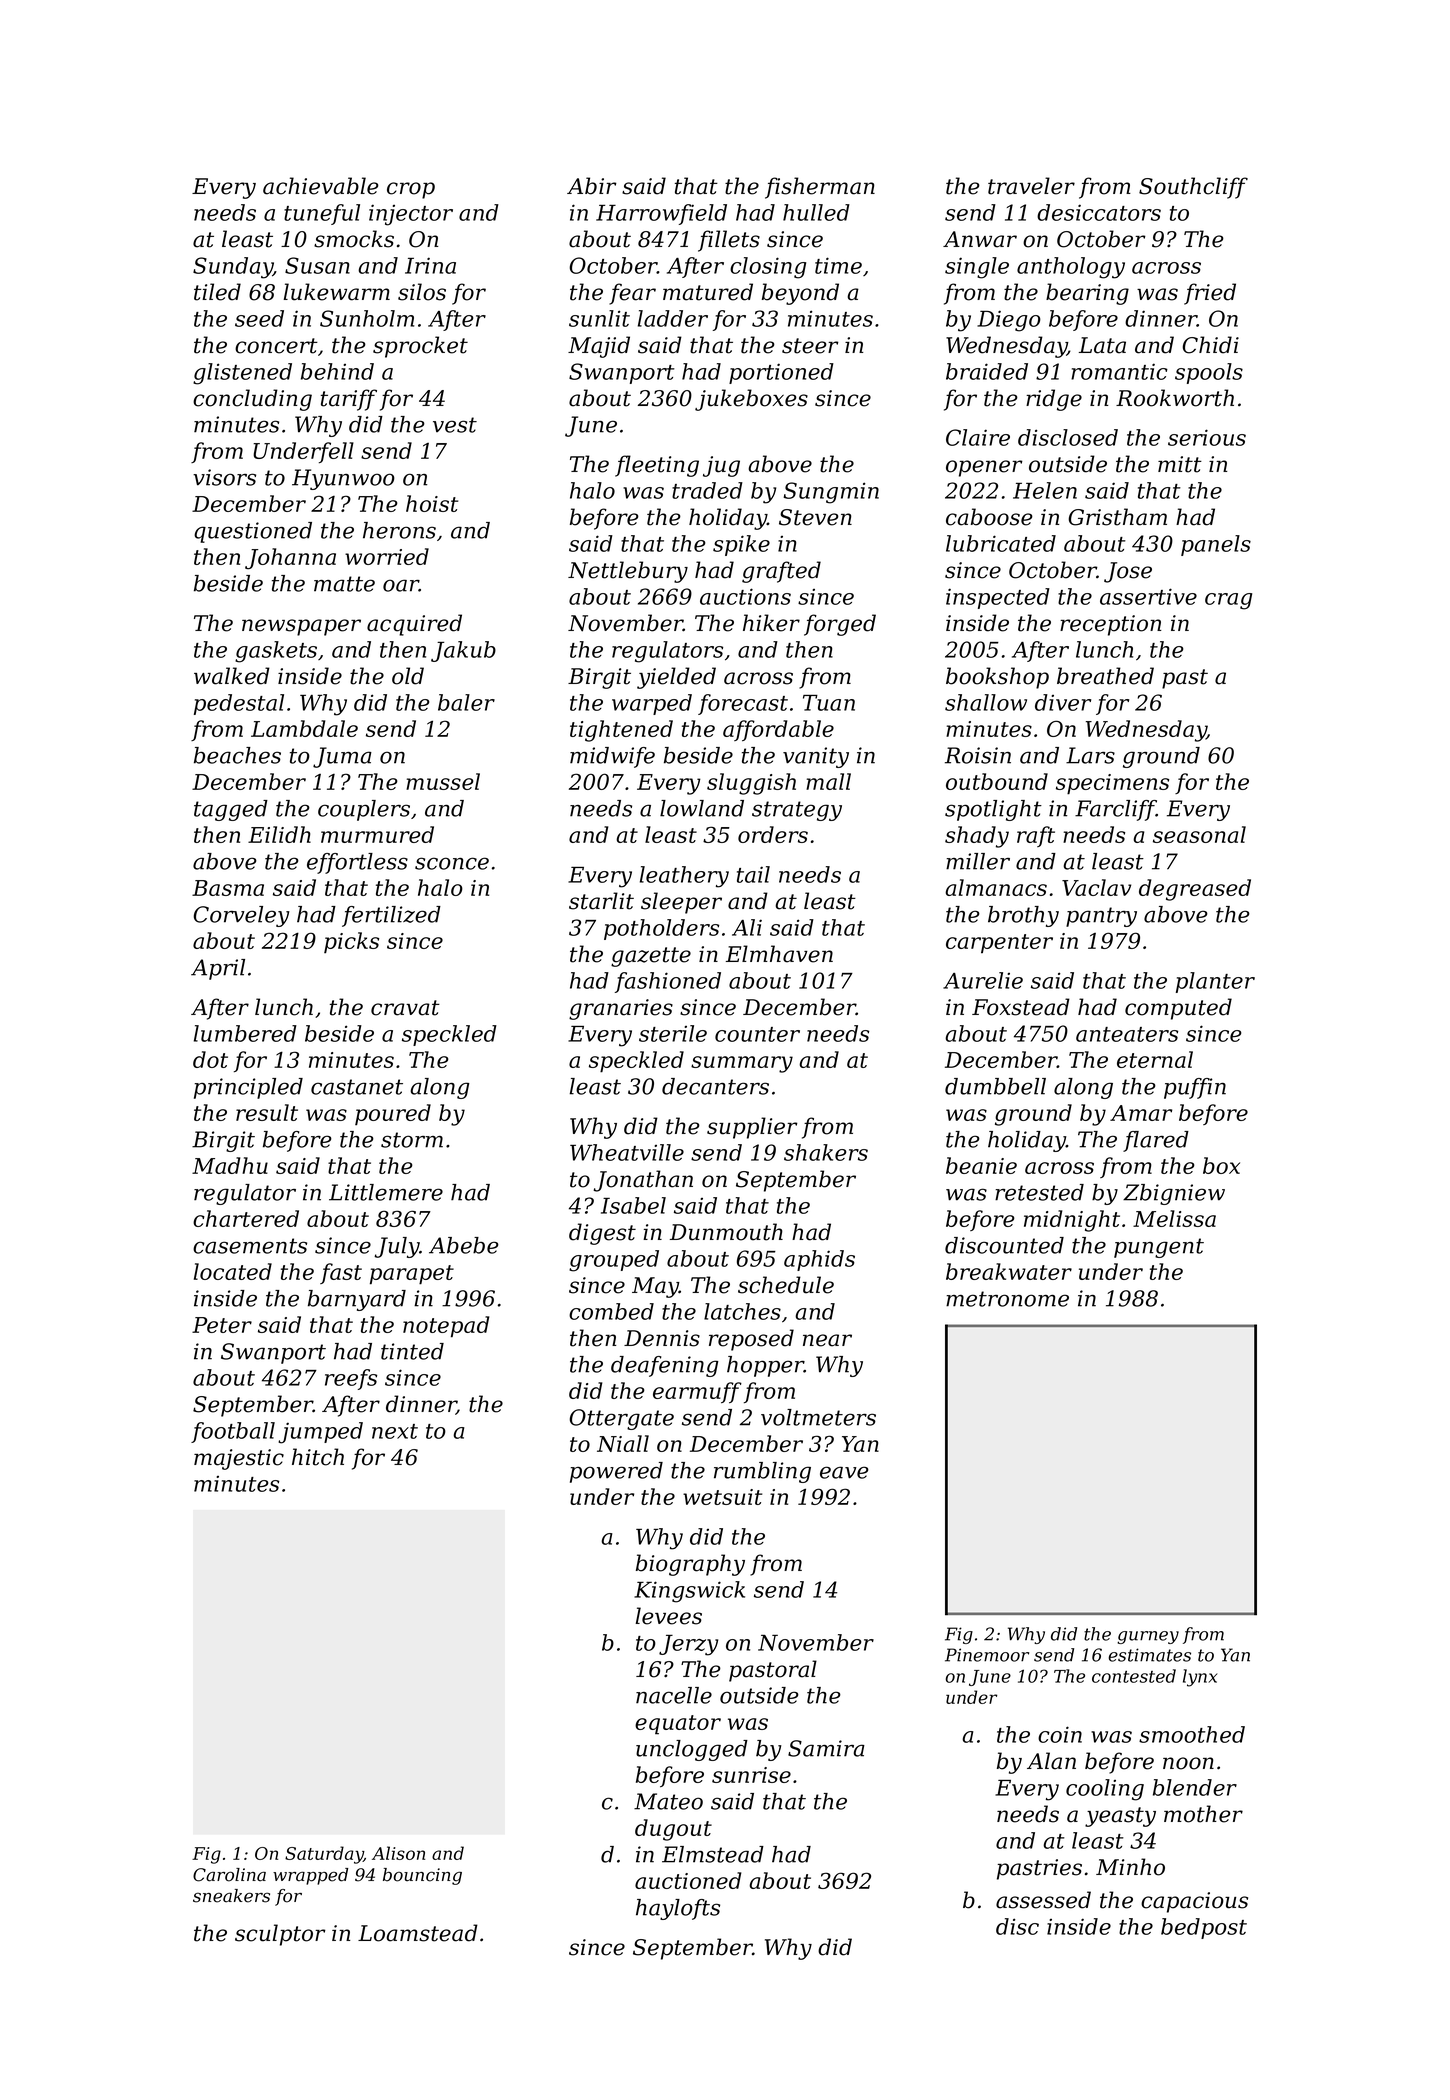 The width and height of the image is (1450, 2100). What do you see at coordinates (986, 702) in the image?
I see `shallow` at bounding box center [986, 702].
